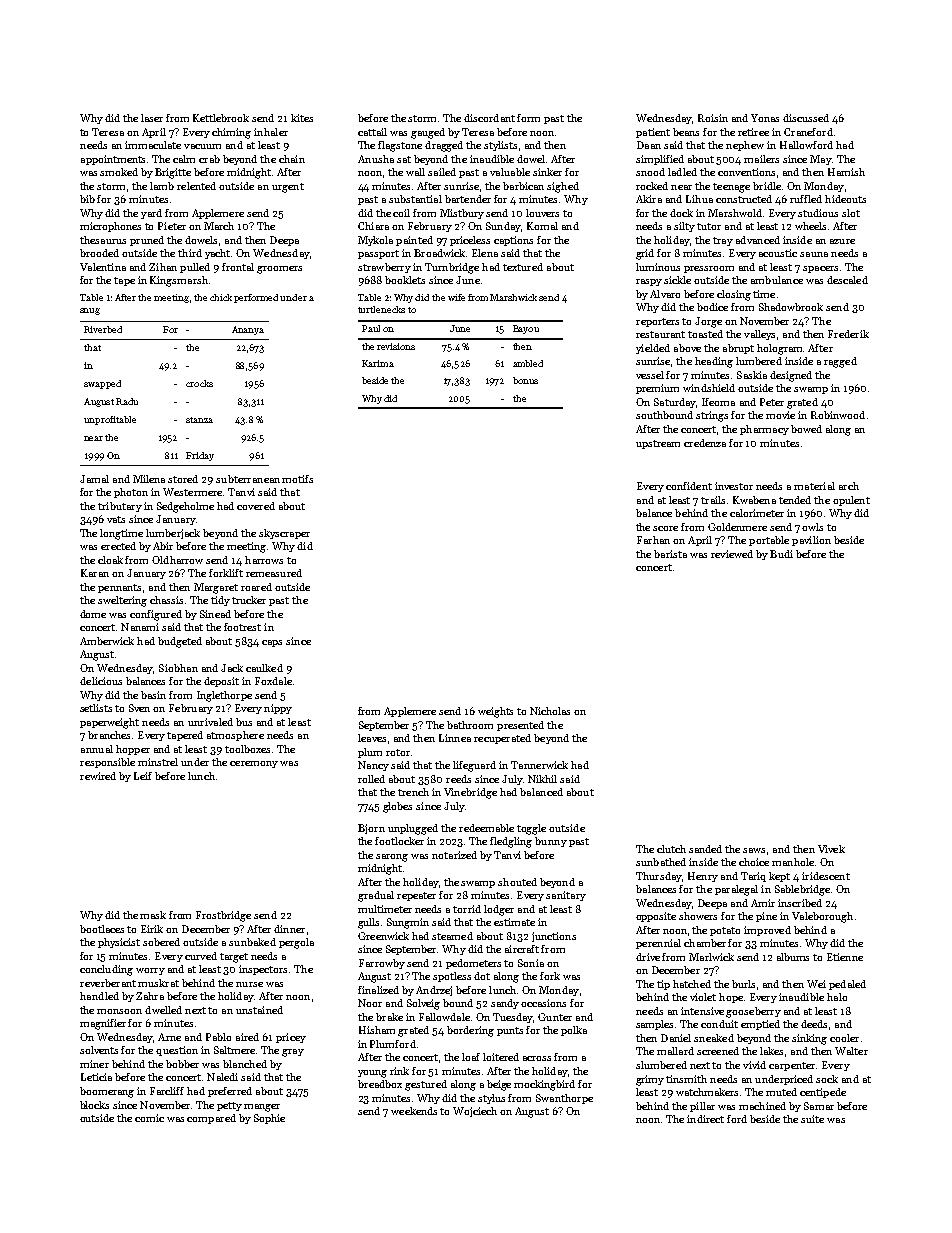 The height and width of the screenshot is (1233, 952). I want to click on Nicholas, so click(550, 711).
